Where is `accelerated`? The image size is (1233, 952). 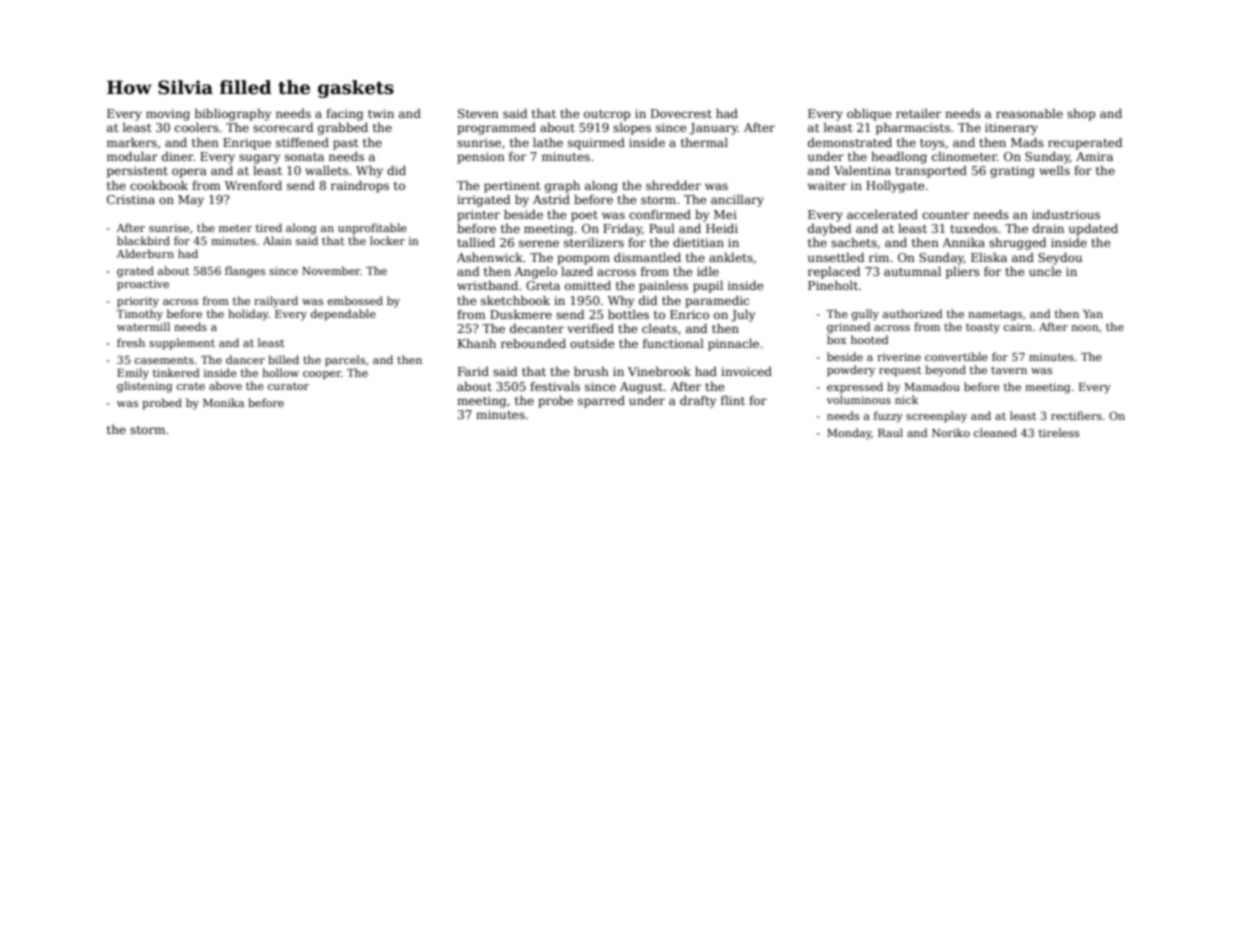
accelerated is located at coordinates (882, 214).
